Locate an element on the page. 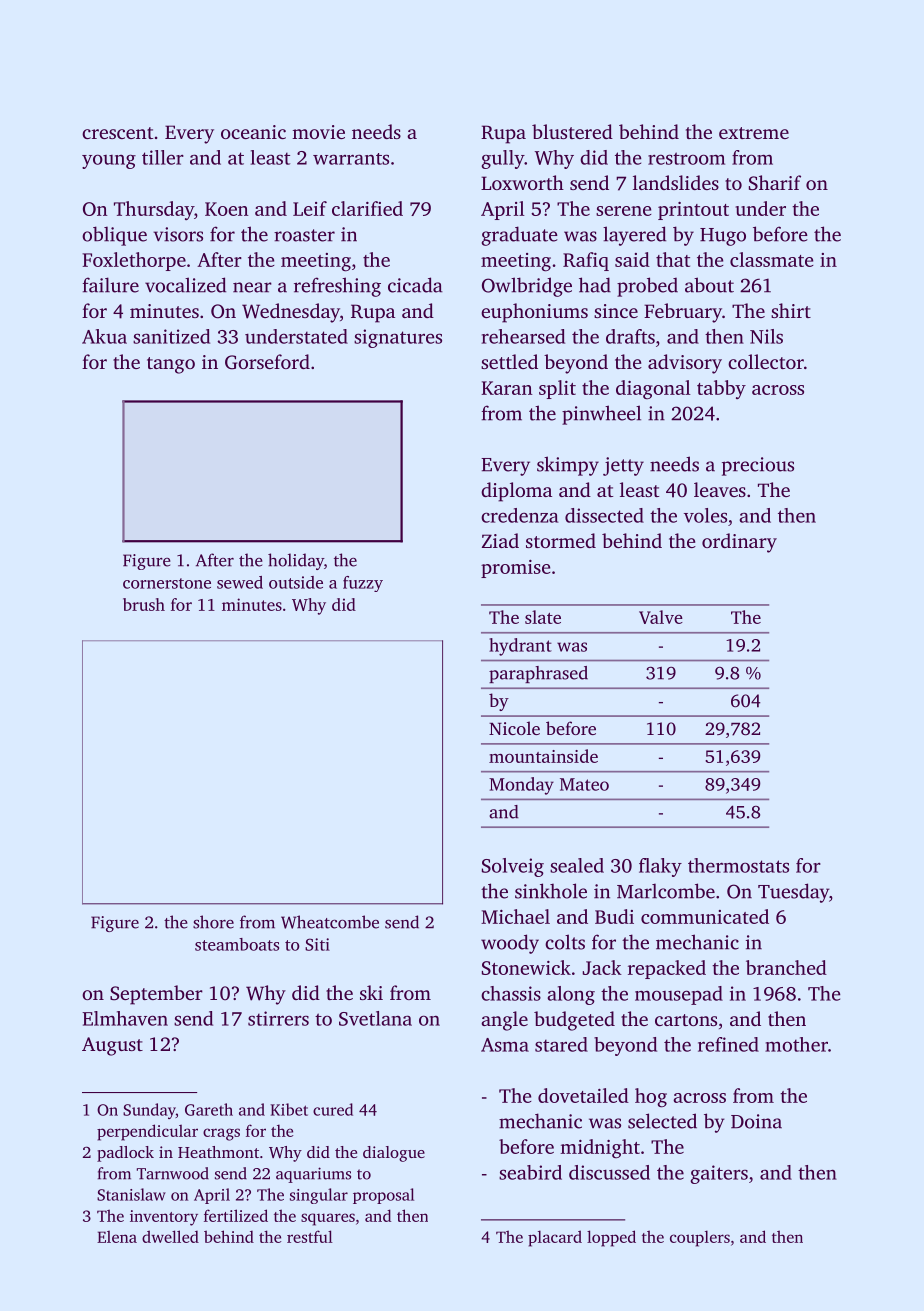  Nicole is located at coordinates (514, 728).
